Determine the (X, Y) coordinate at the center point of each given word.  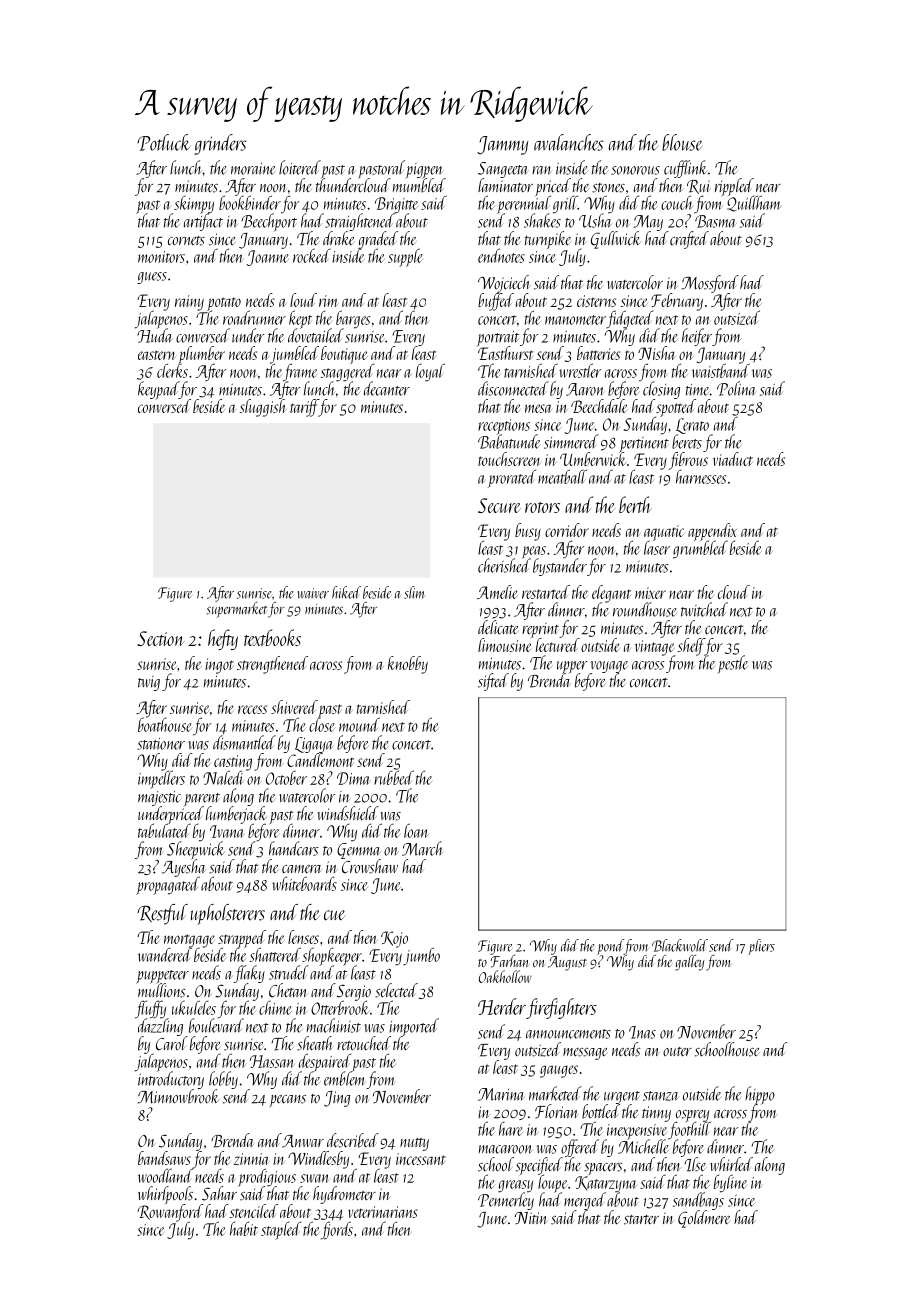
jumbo (421, 956)
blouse (682, 142)
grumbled (700, 550)
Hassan (272, 1061)
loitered (300, 167)
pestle (732, 664)
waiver (313, 593)
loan (416, 830)
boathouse (165, 725)
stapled (281, 1230)
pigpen (424, 170)
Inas (642, 1032)
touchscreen (509, 459)
